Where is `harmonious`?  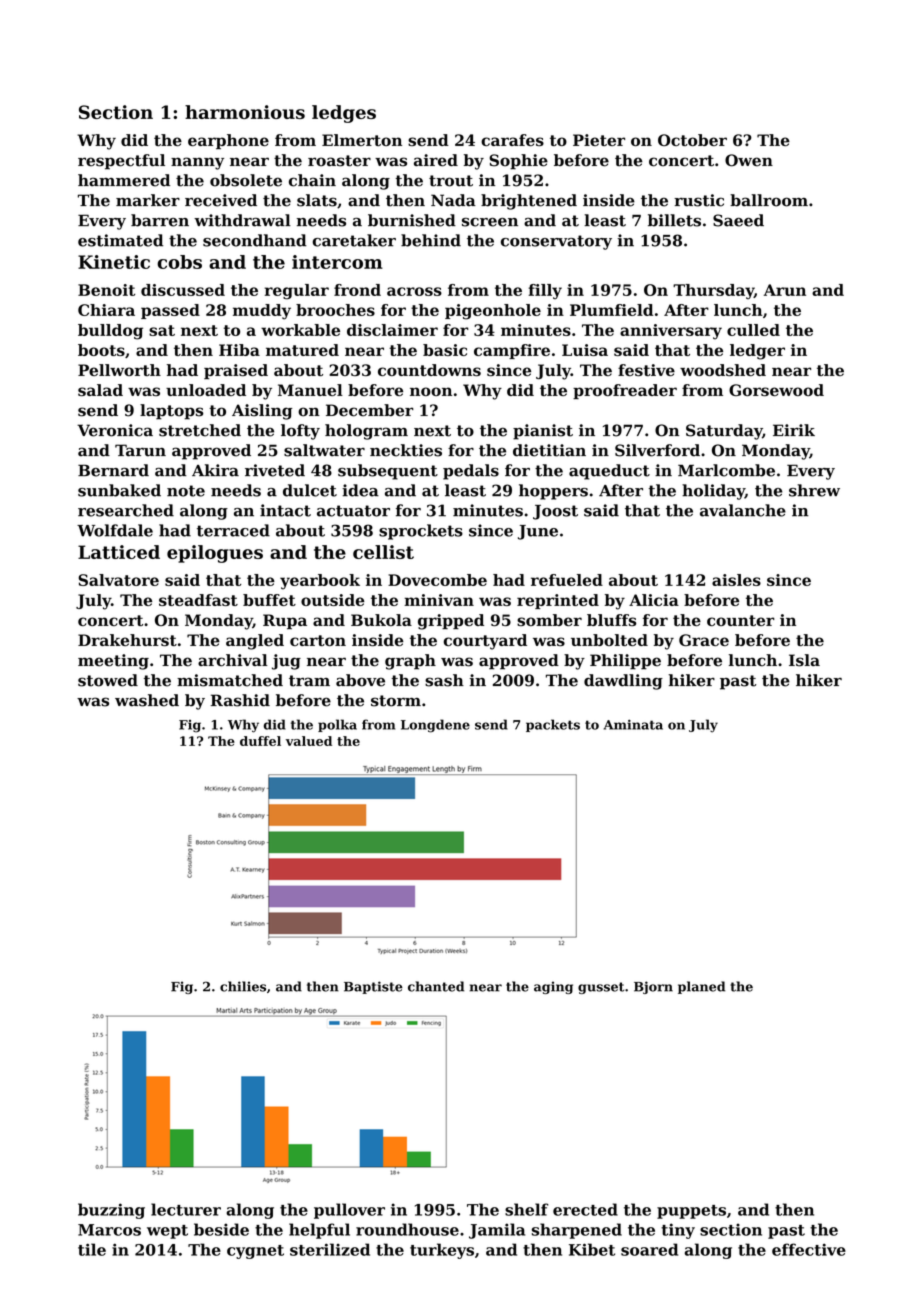 harmonious is located at coordinates (245, 112).
